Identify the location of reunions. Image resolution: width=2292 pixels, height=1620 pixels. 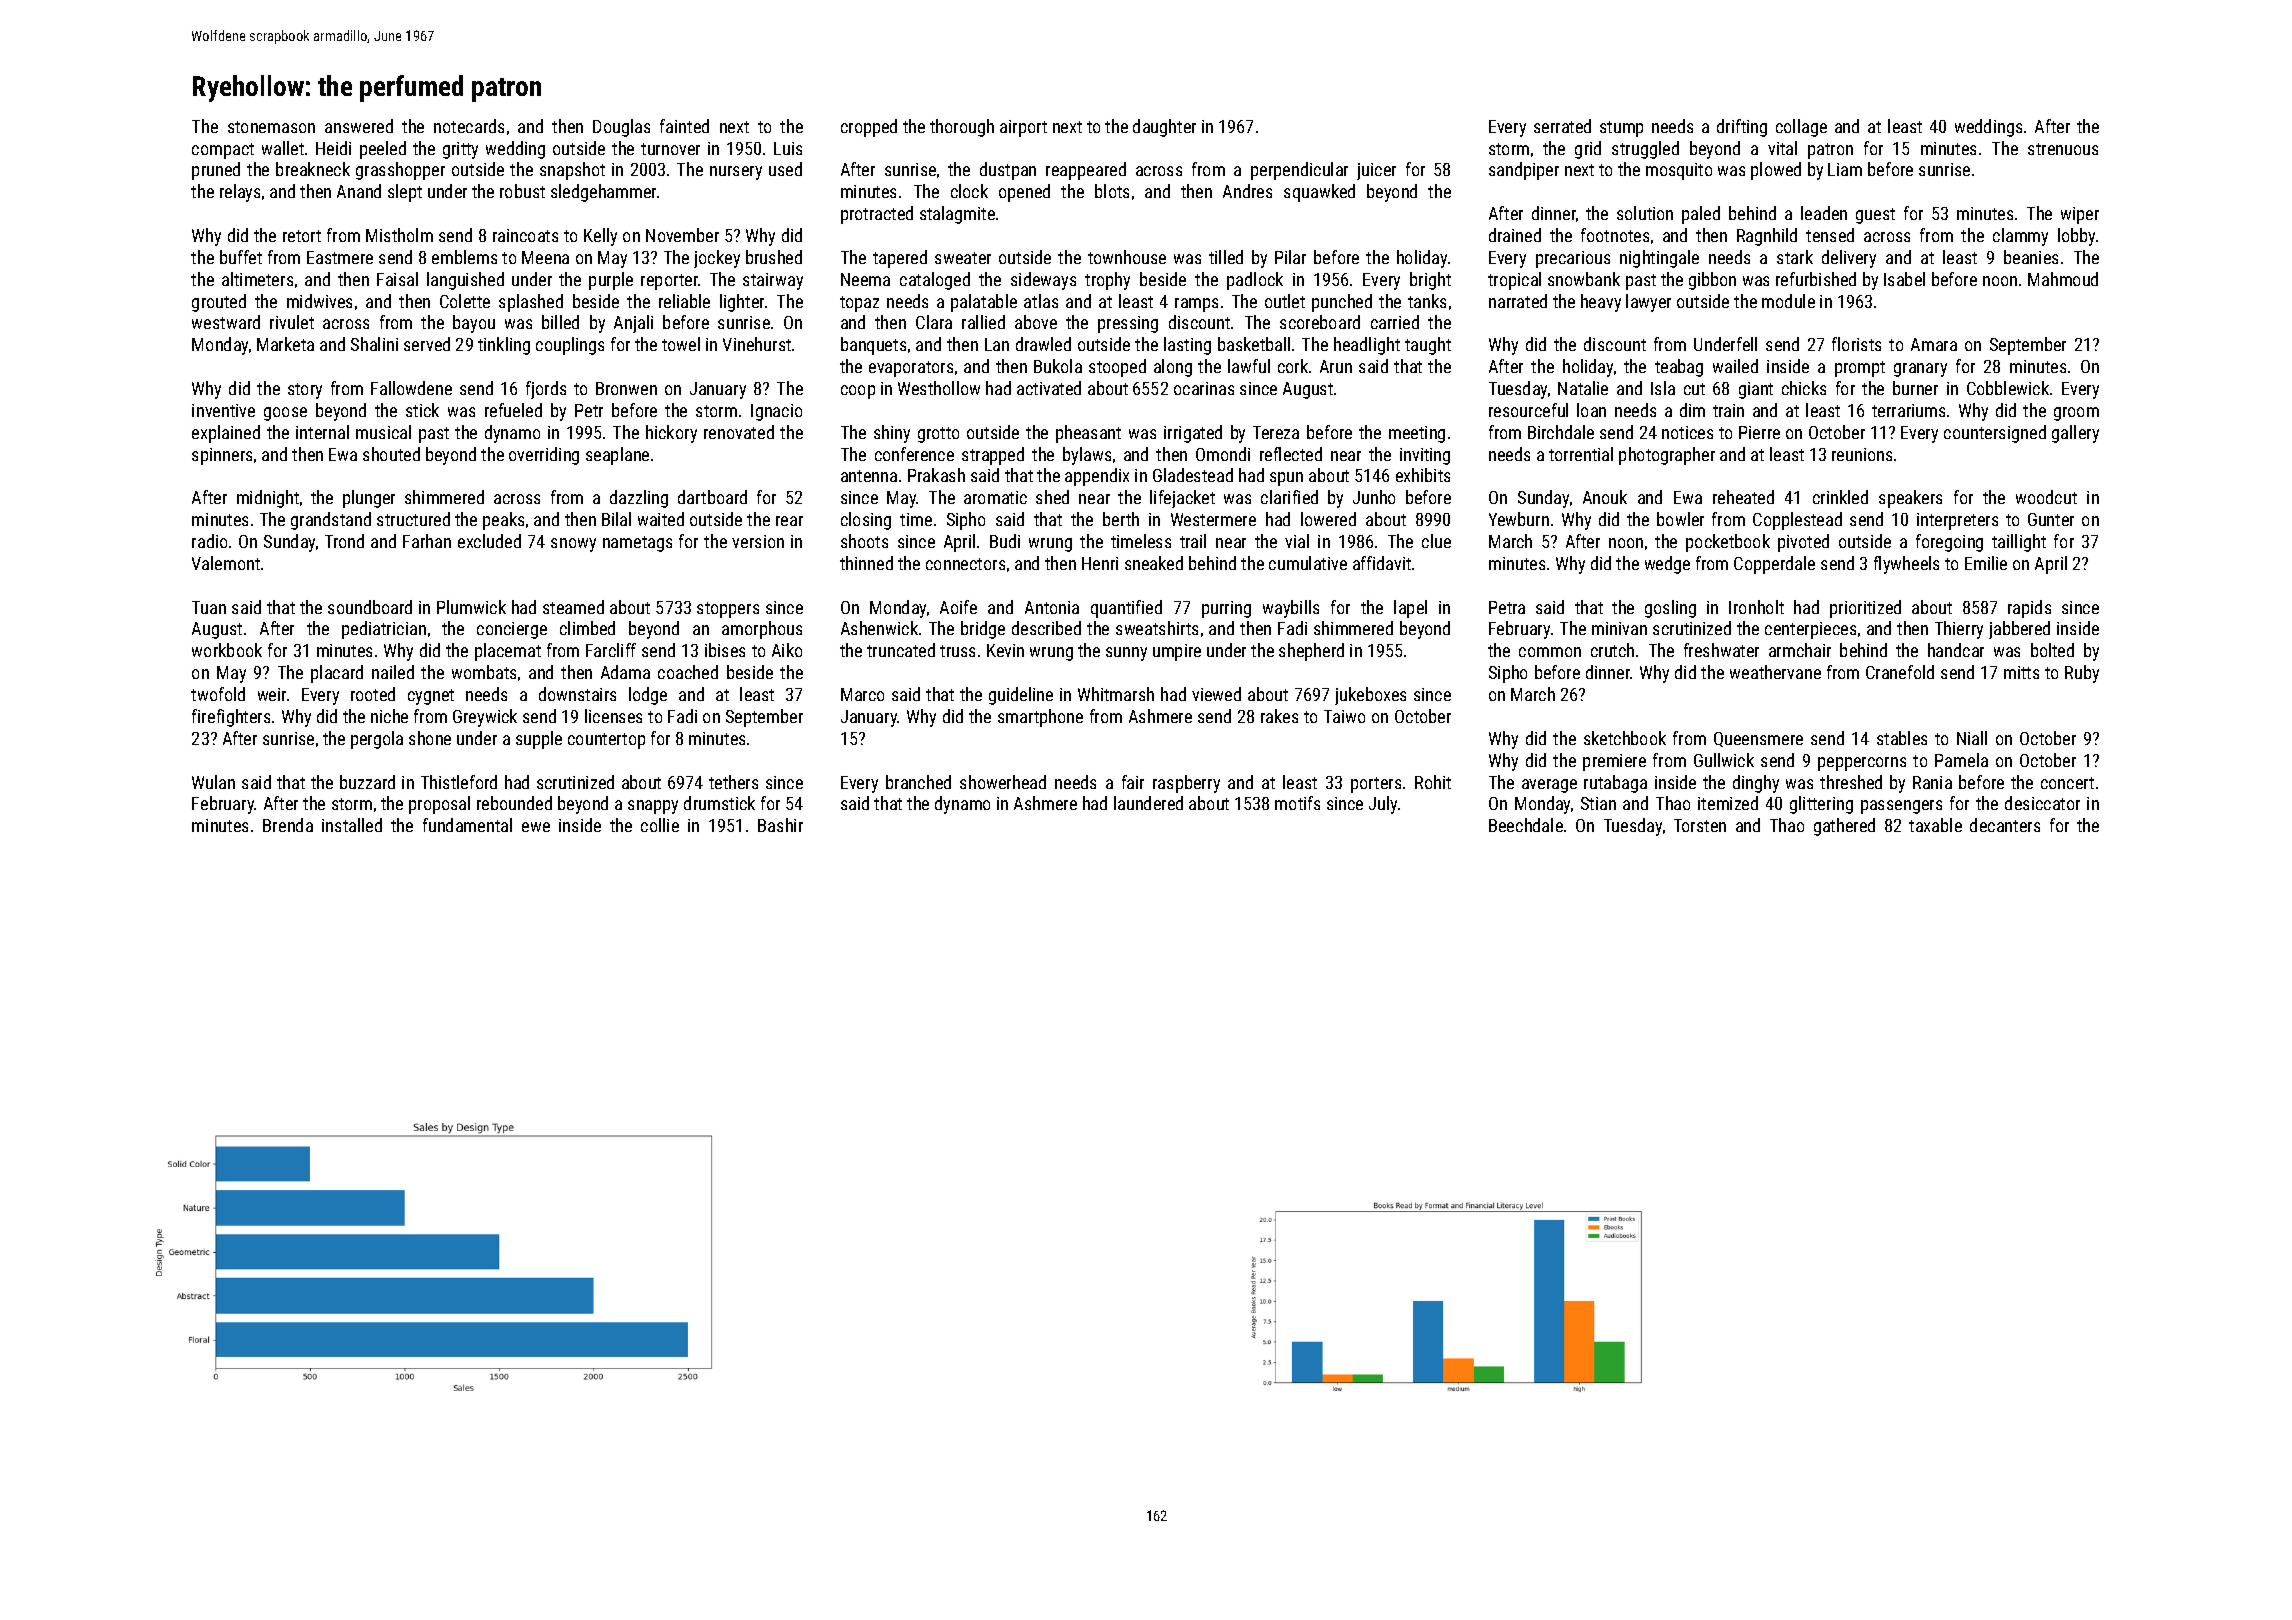
(1862, 454).
